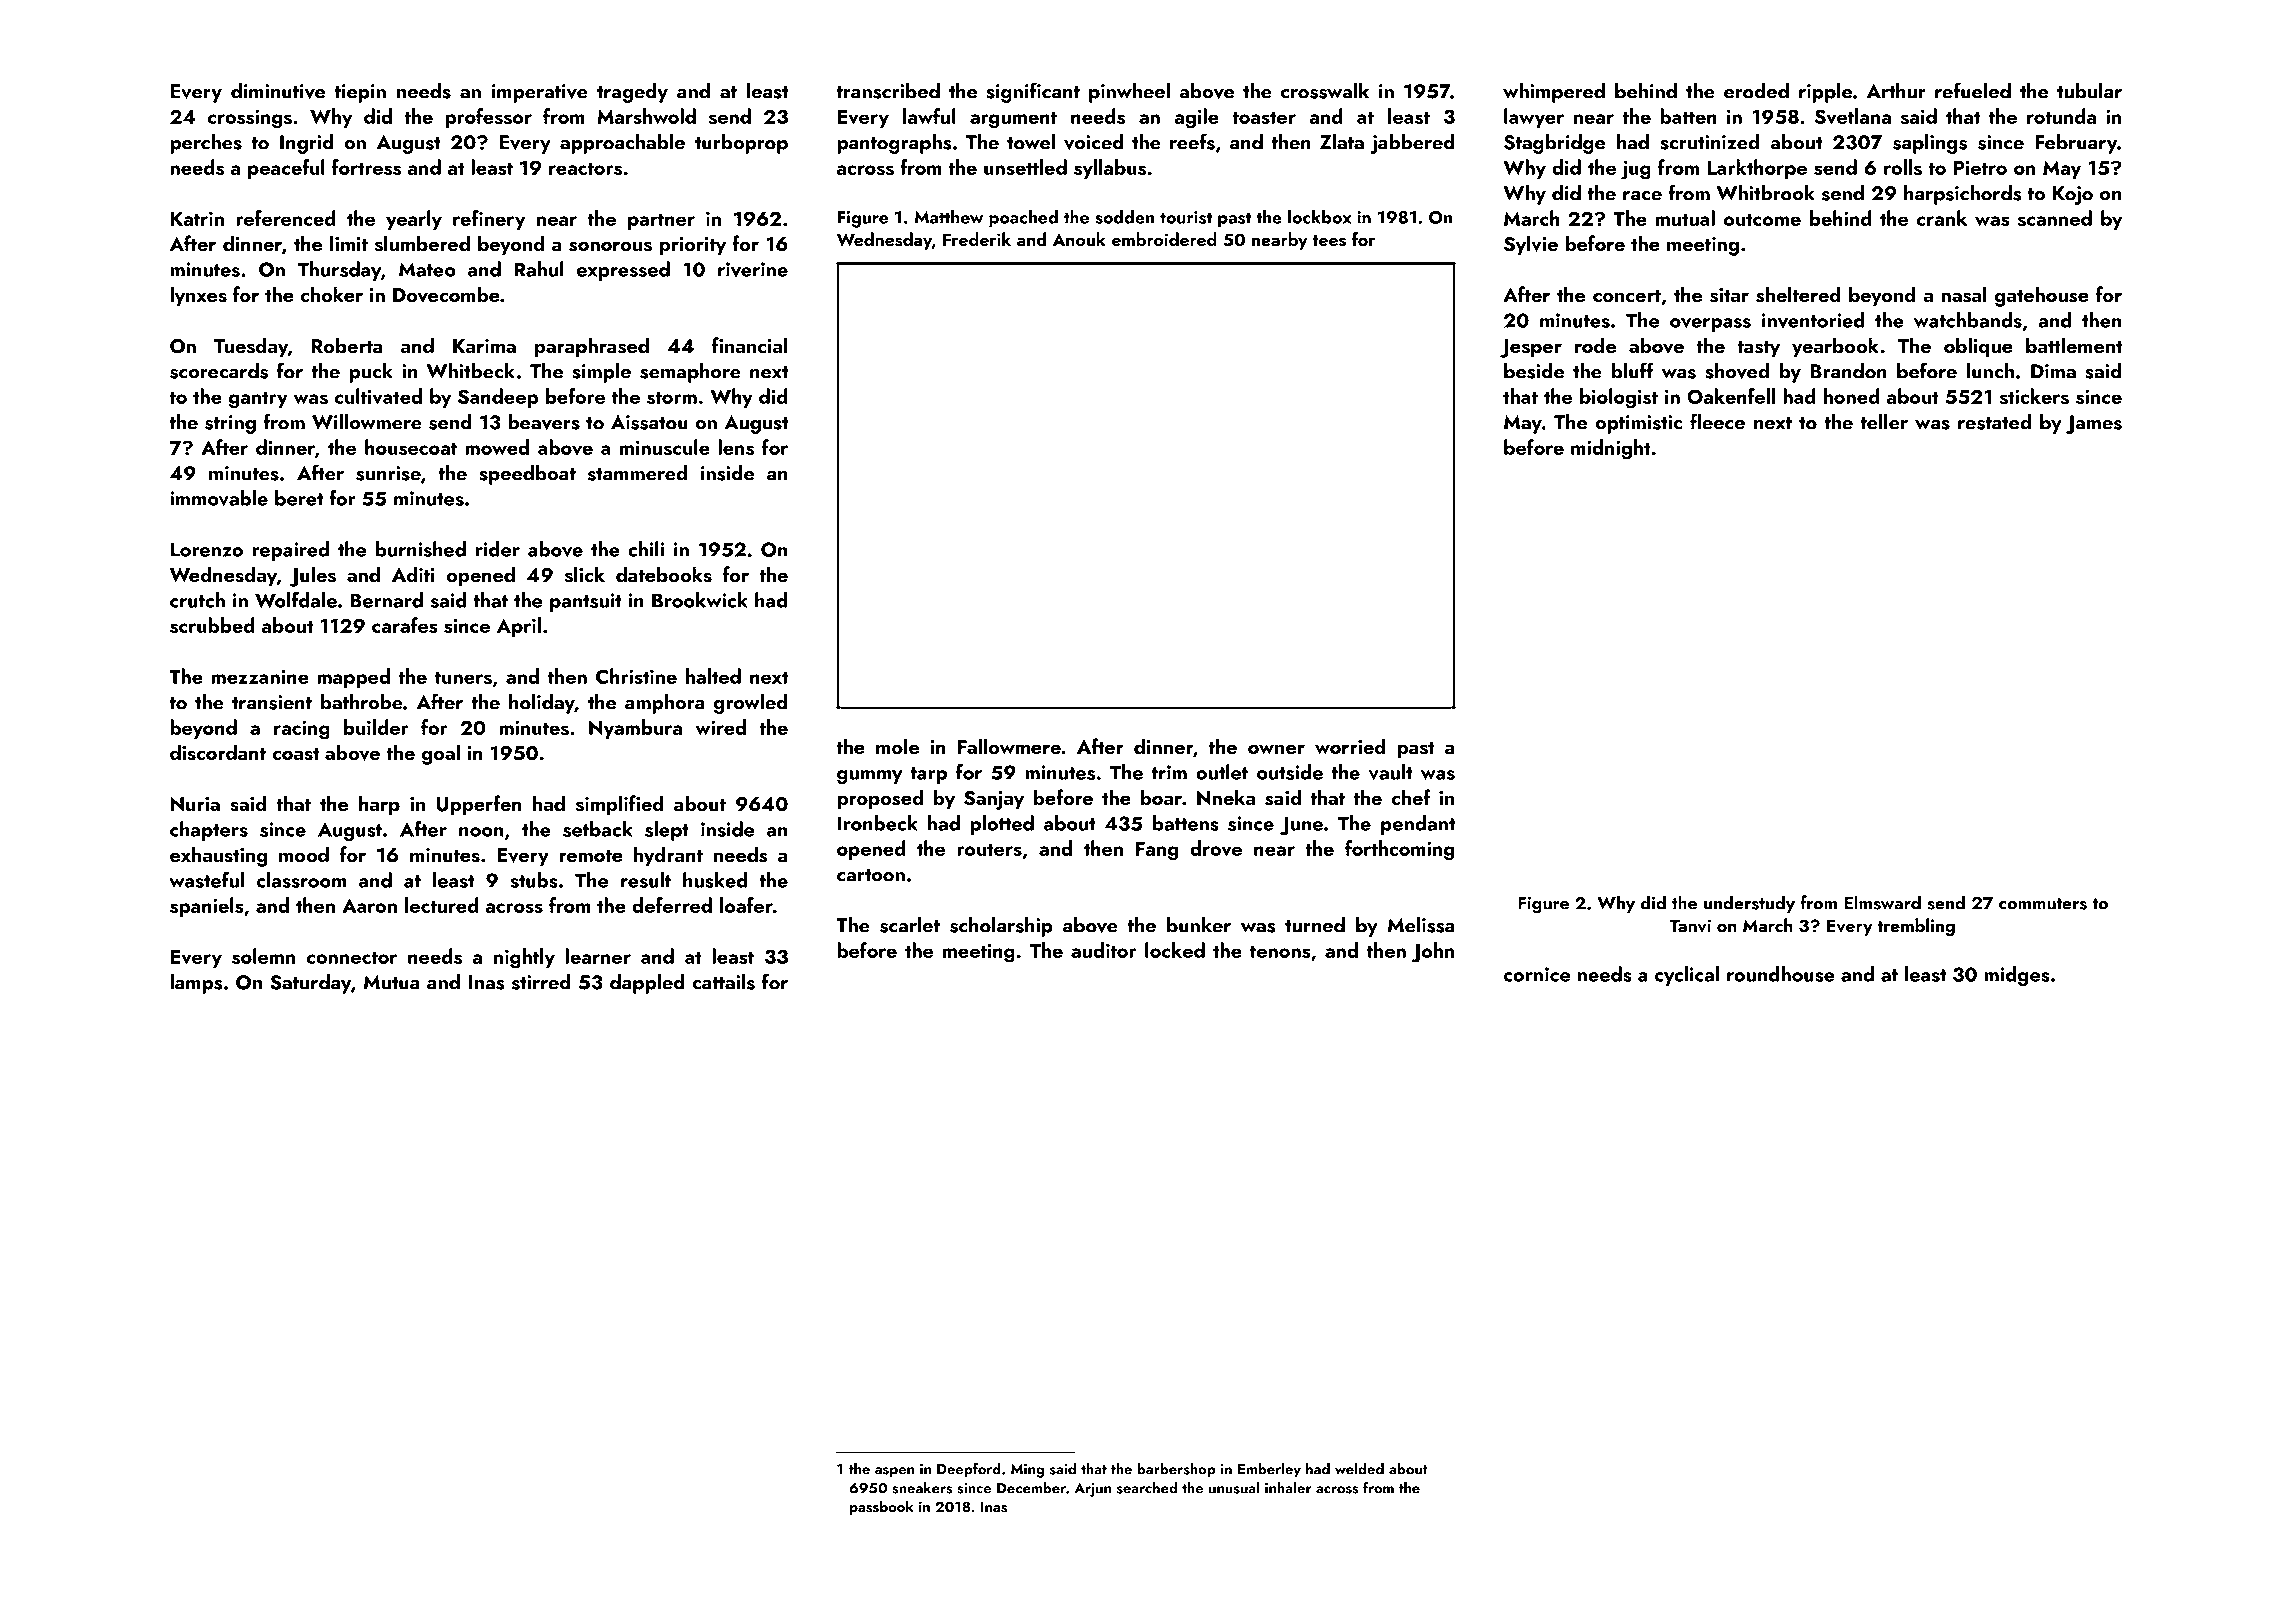 The width and height of the screenshot is (2292, 1620). Describe the element at coordinates (1825, 93) in the screenshot. I see `ripple` at that location.
